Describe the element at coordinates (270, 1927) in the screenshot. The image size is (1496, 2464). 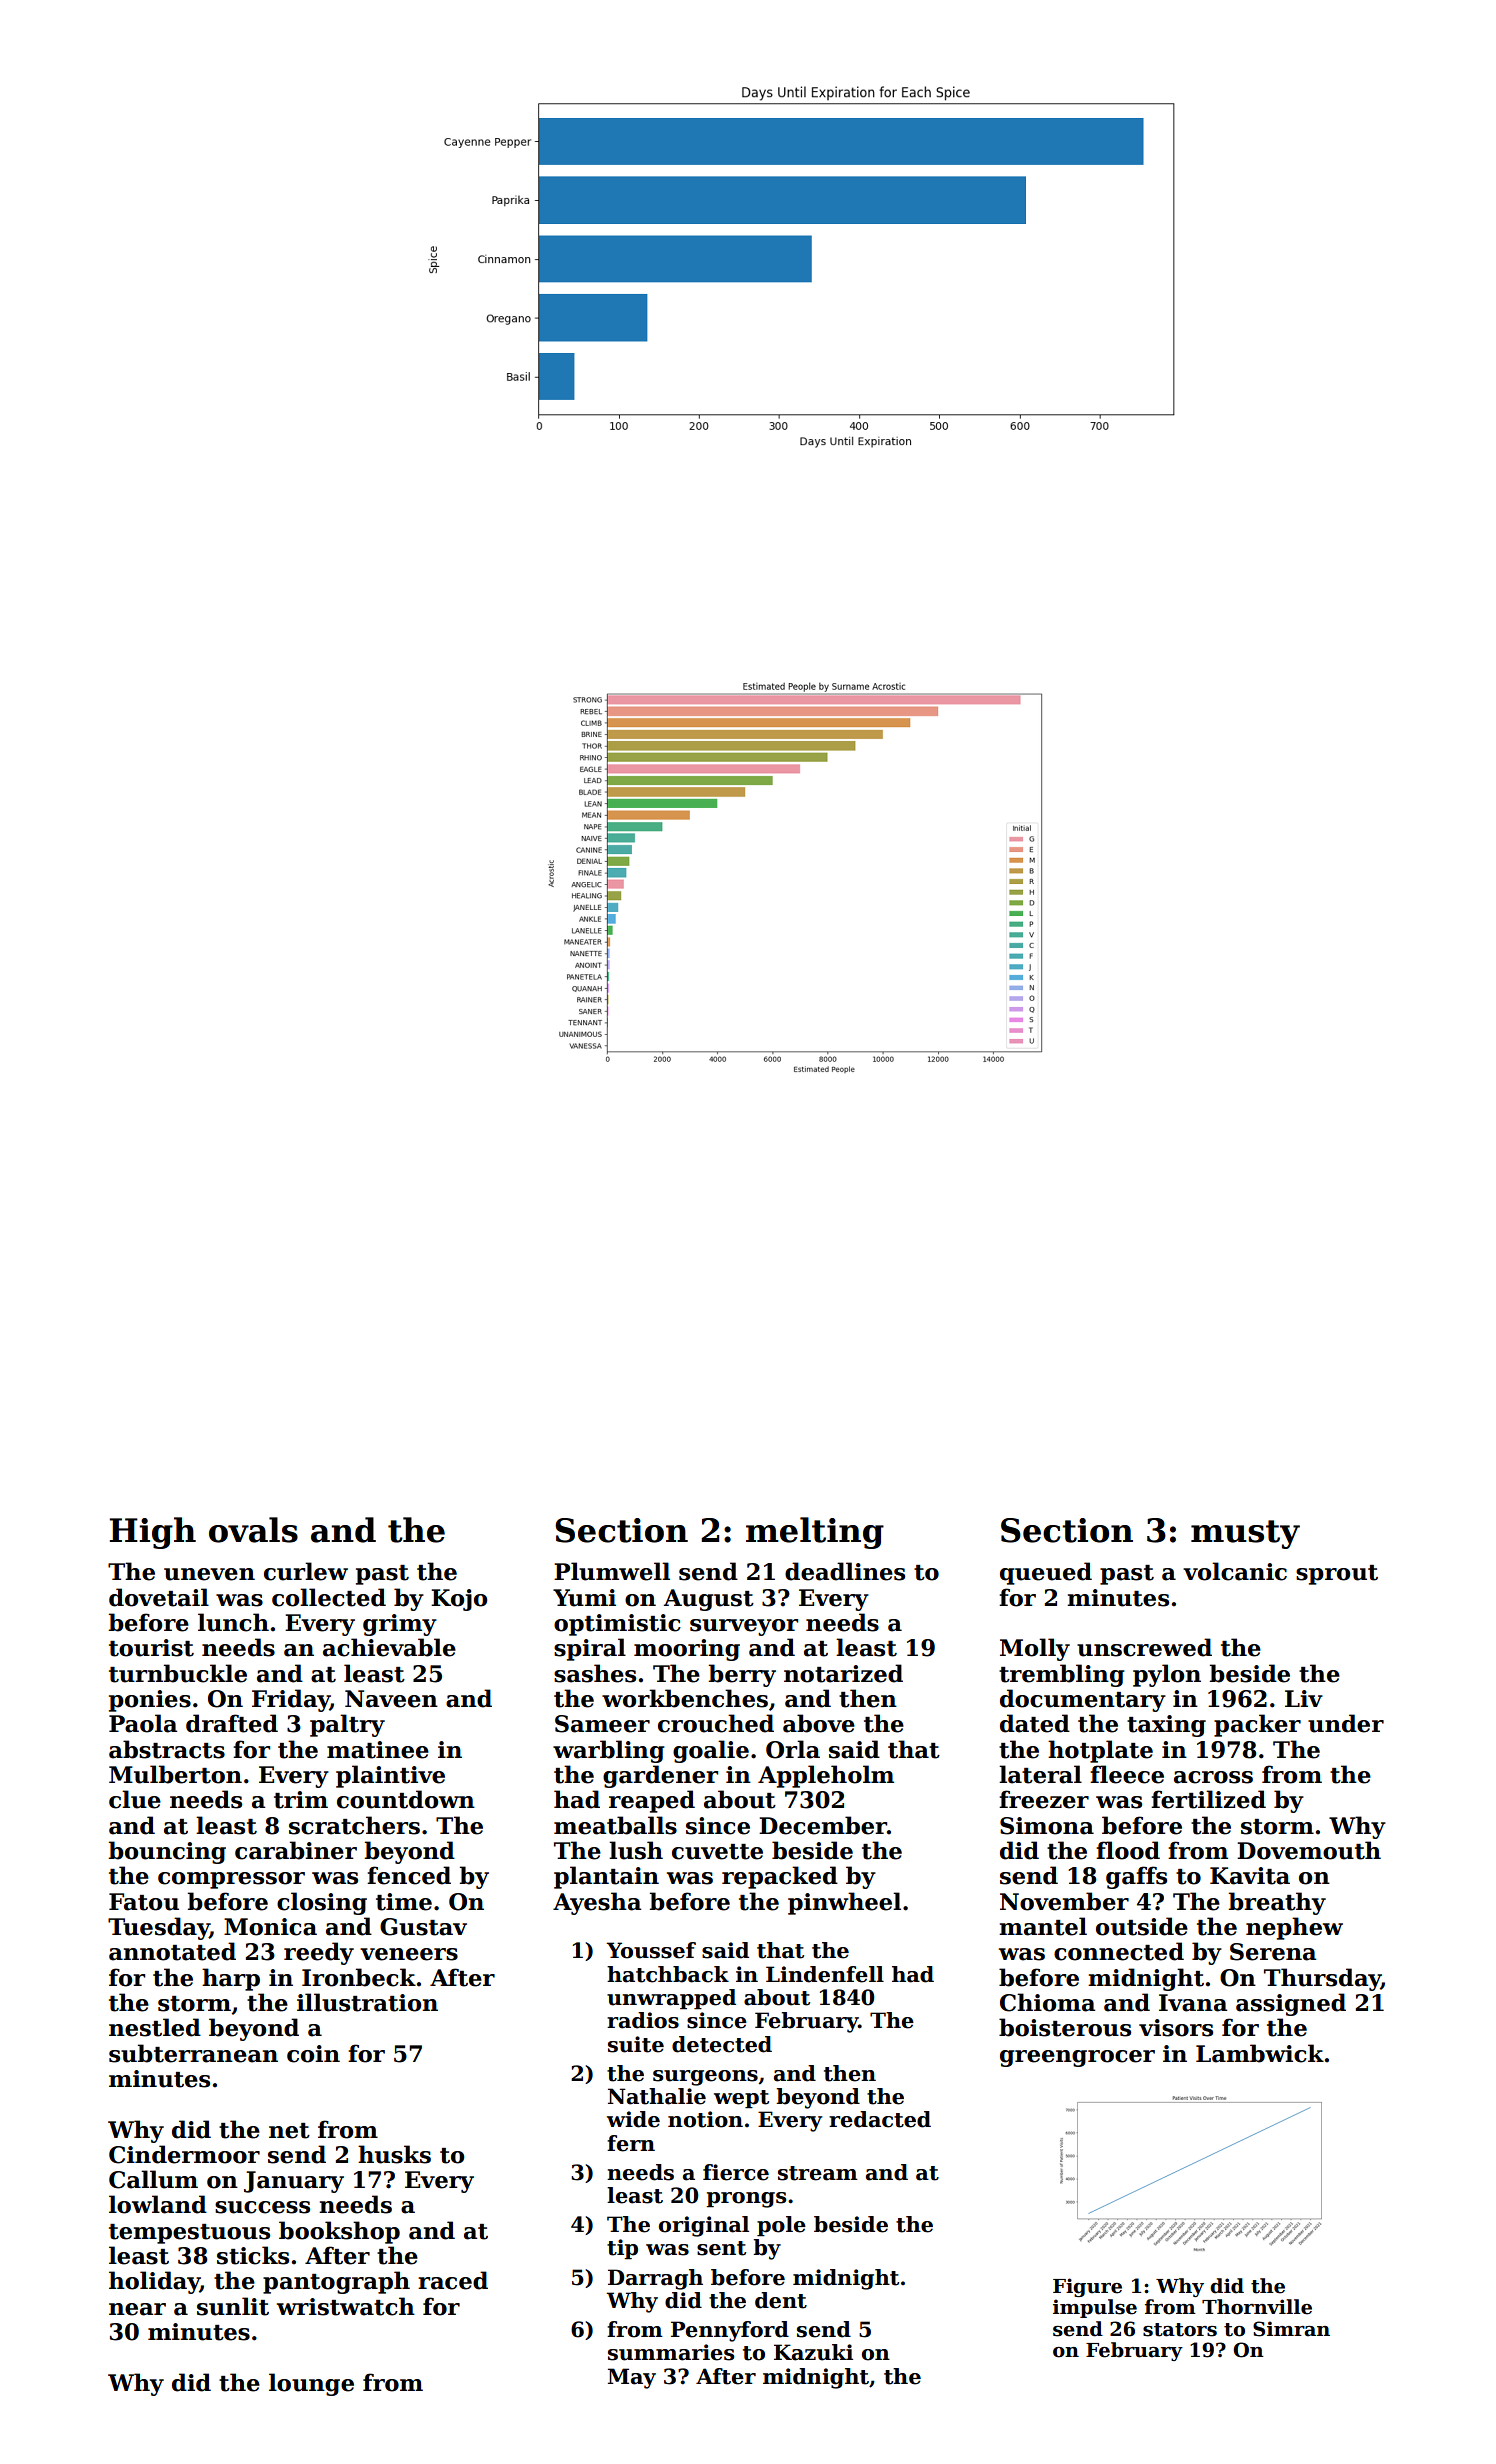
I see `Monica` at that location.
